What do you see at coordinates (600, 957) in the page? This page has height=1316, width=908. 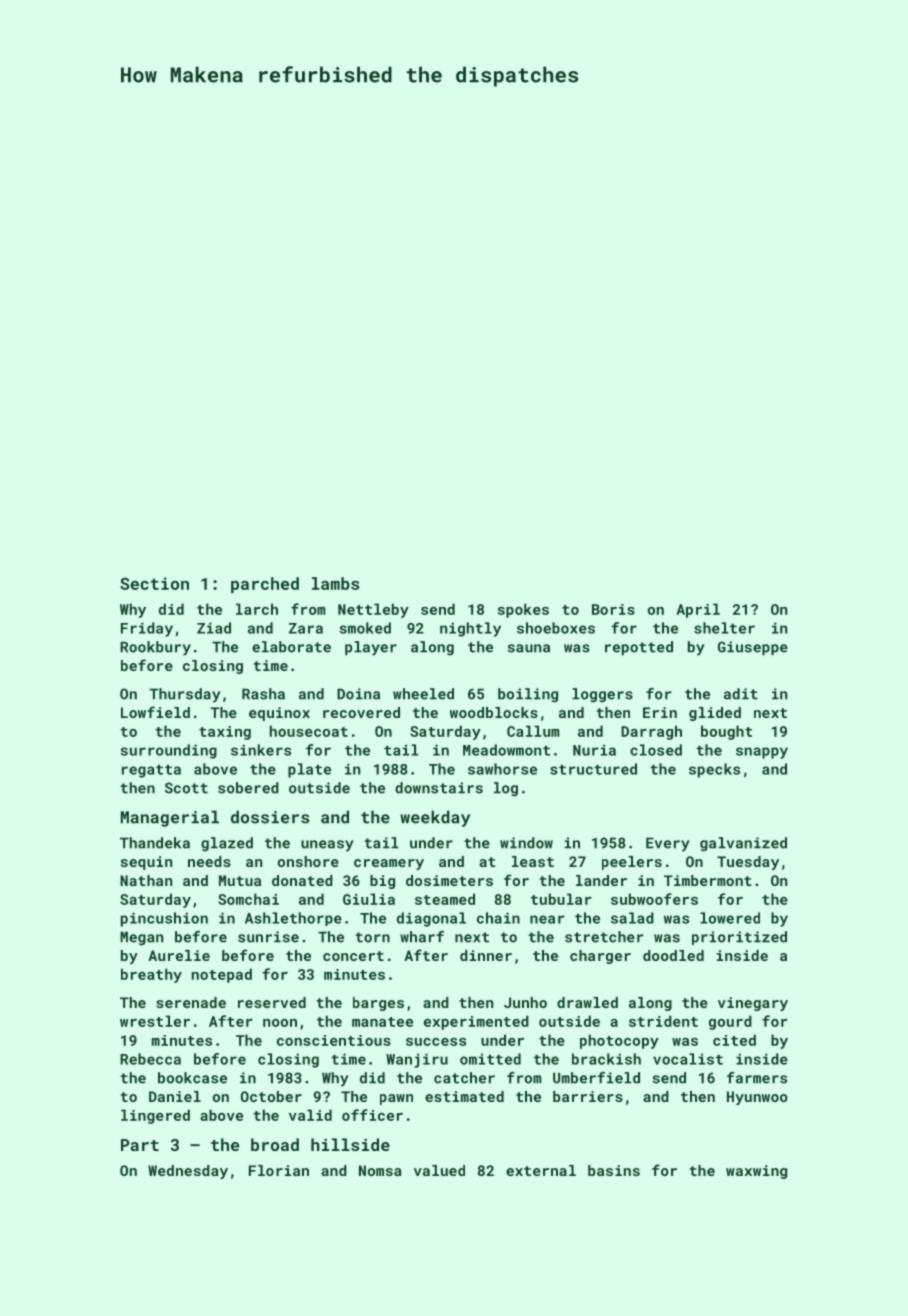 I see `charger` at bounding box center [600, 957].
